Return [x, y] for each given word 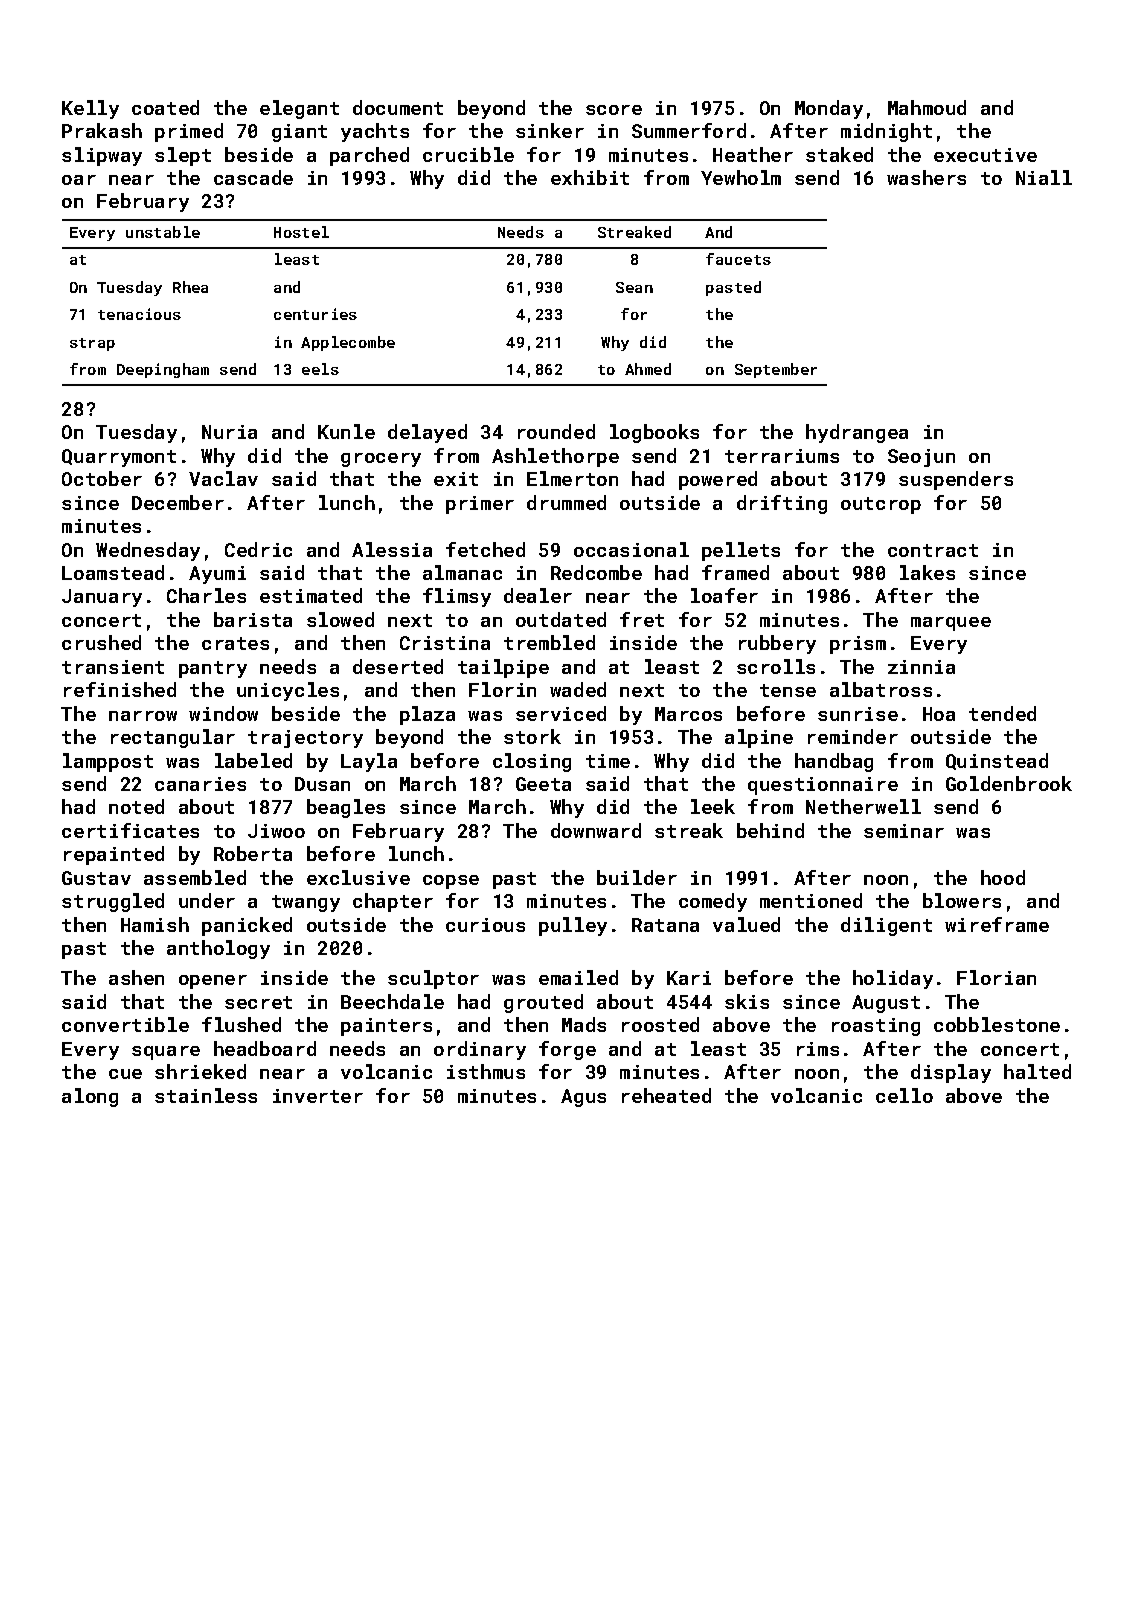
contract [933, 550]
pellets [741, 551]
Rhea [190, 287]
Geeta [543, 784]
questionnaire [823, 786]
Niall [1044, 177]
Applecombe [348, 343]
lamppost [108, 762]
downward [596, 830]
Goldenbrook [1009, 783]
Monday [829, 109]
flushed [241, 1024]
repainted [114, 855]
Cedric [258, 549]
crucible [468, 154]
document [398, 107]
